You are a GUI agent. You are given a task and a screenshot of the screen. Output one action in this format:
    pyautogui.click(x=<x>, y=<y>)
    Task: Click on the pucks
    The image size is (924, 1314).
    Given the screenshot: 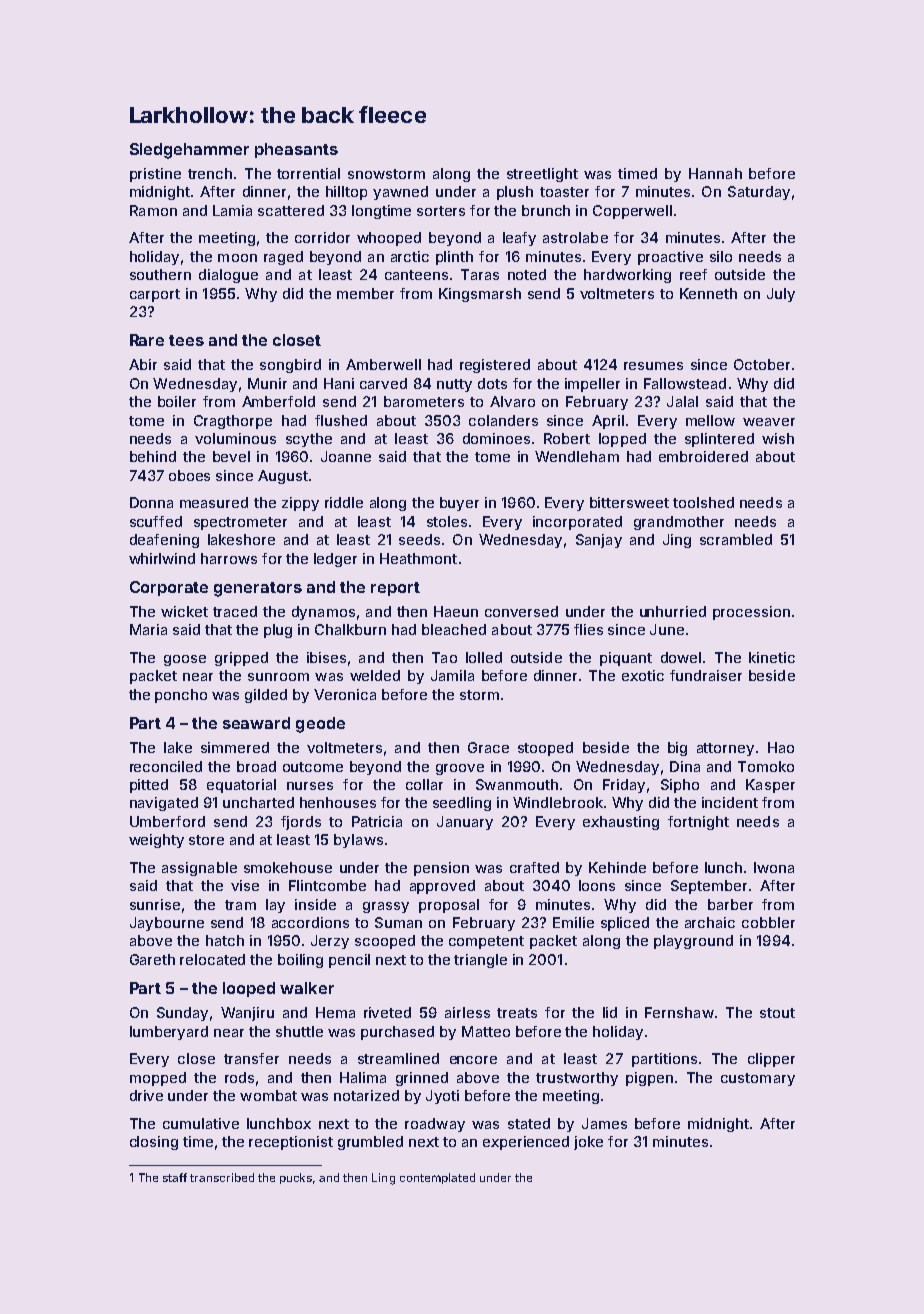 What is the action you would take?
    pyautogui.click(x=296, y=1178)
